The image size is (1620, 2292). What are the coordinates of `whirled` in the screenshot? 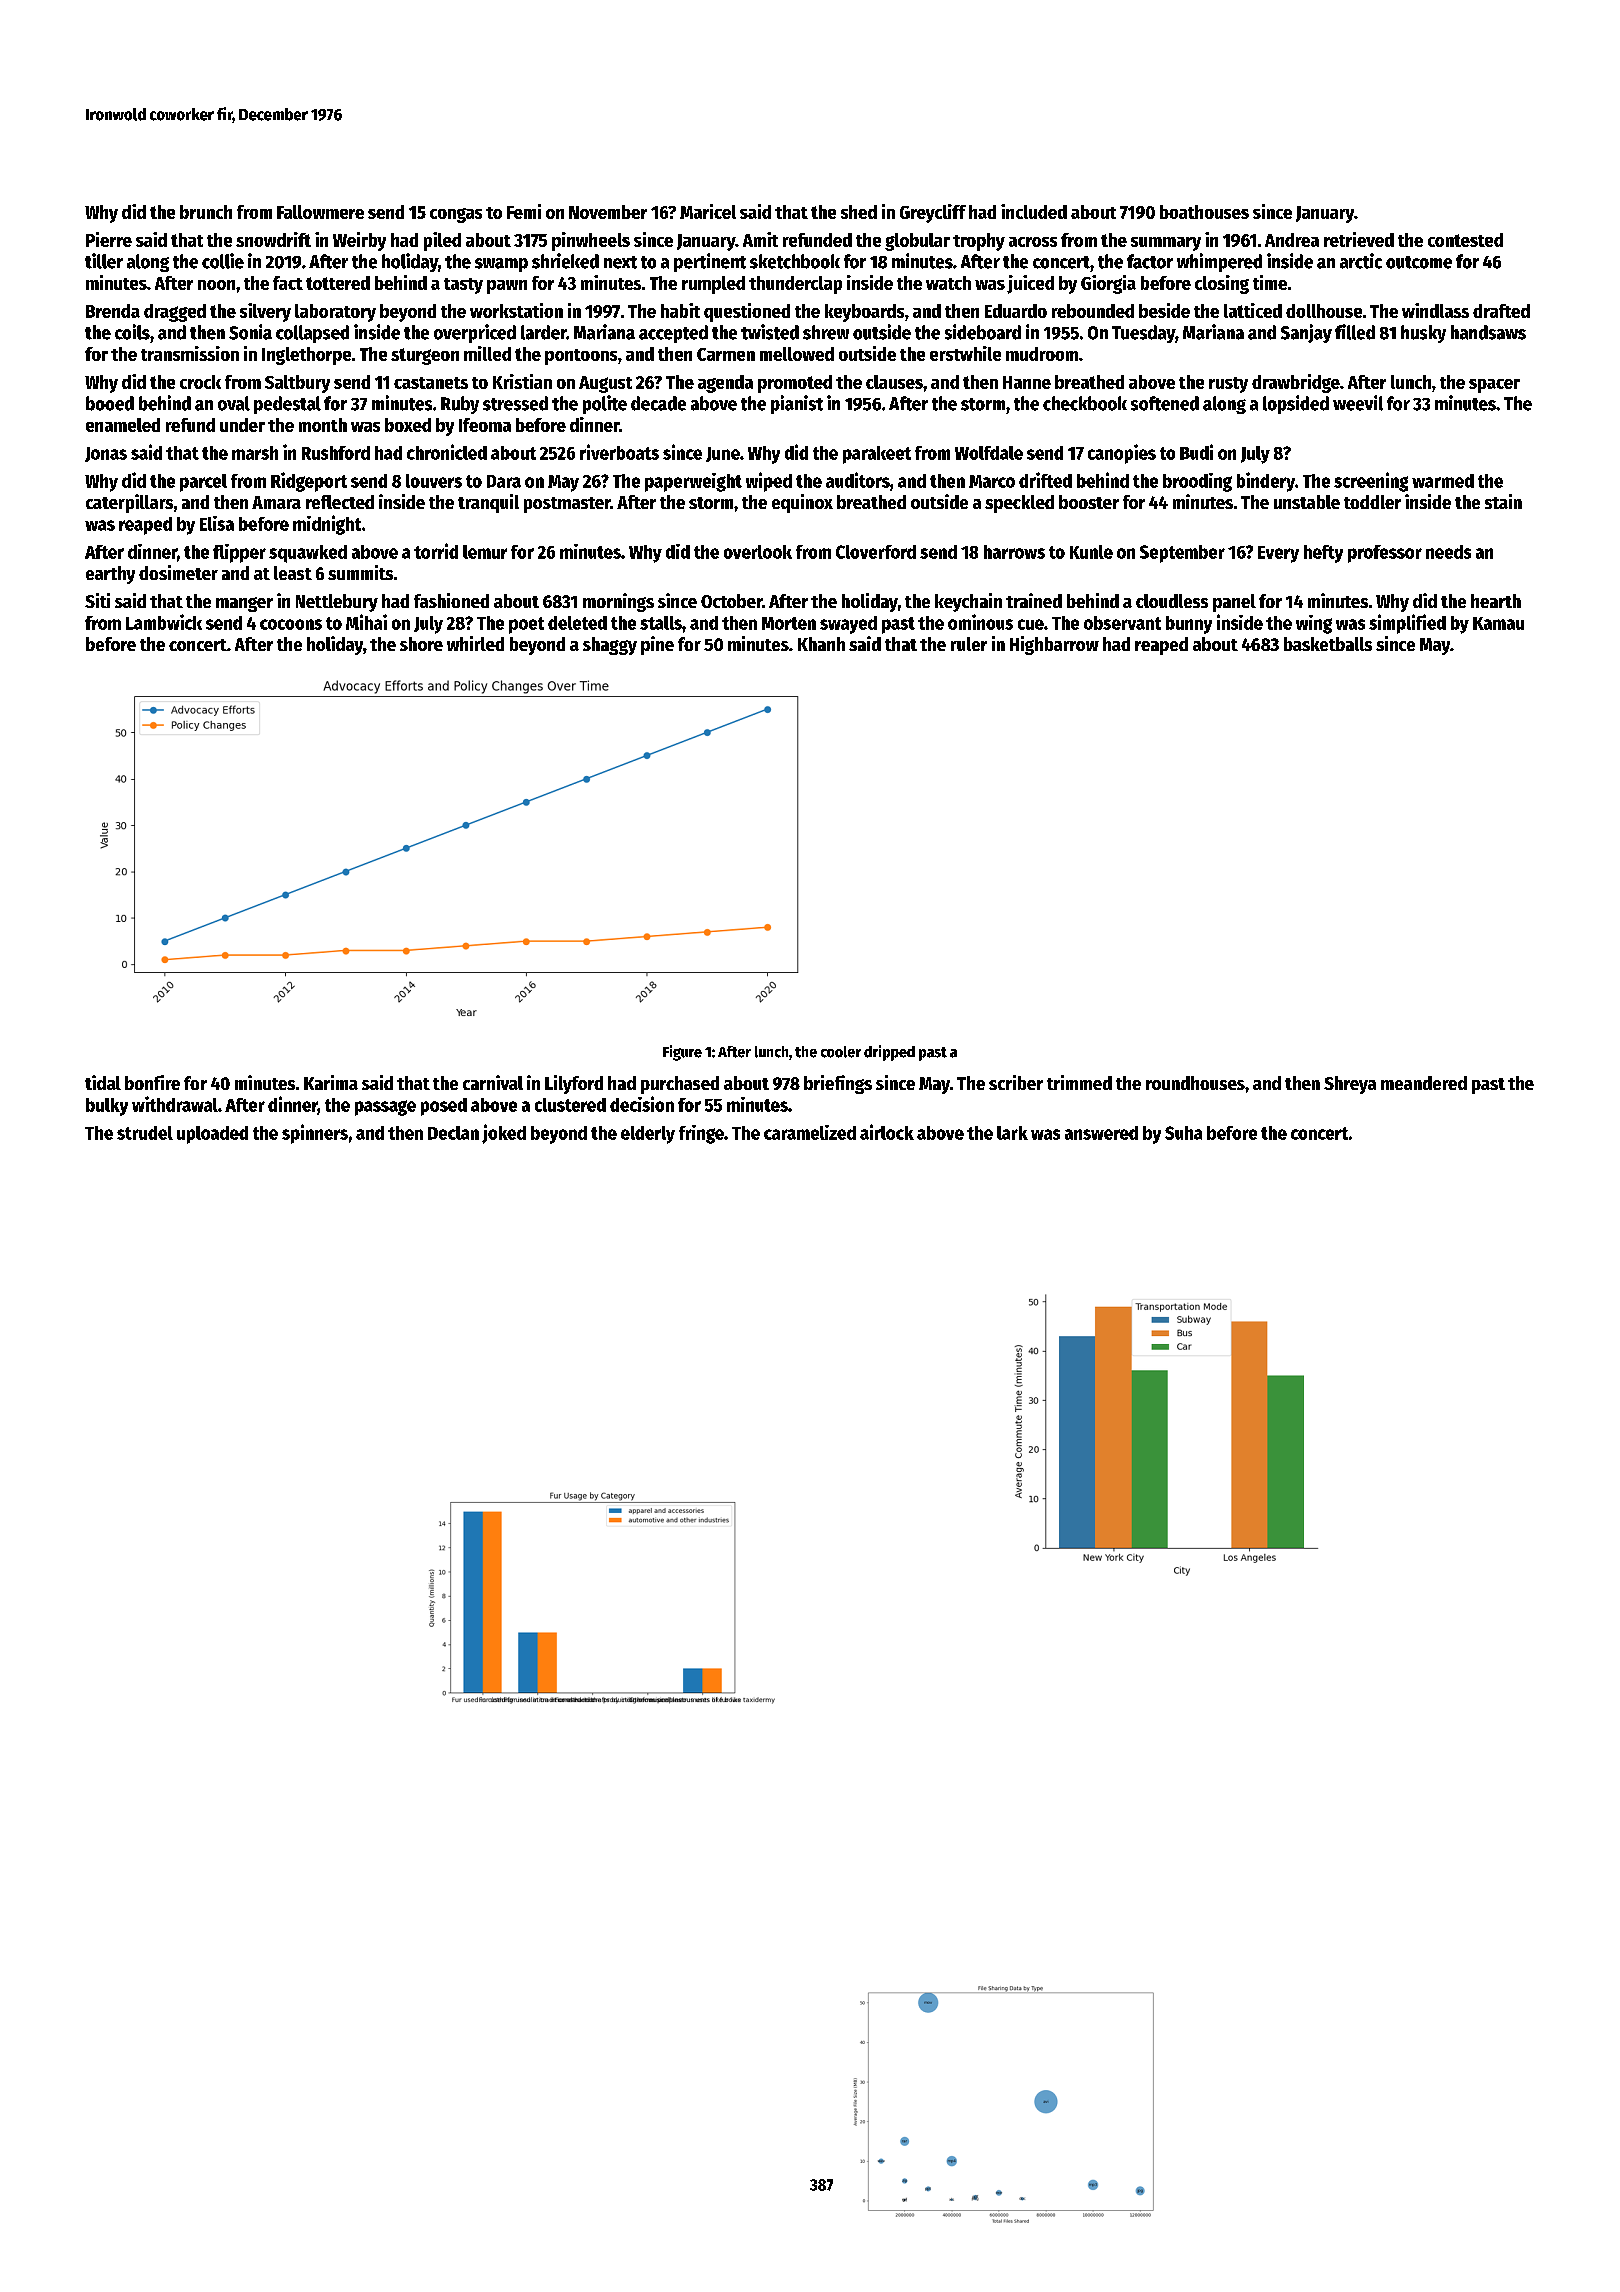 It's located at (475, 643).
